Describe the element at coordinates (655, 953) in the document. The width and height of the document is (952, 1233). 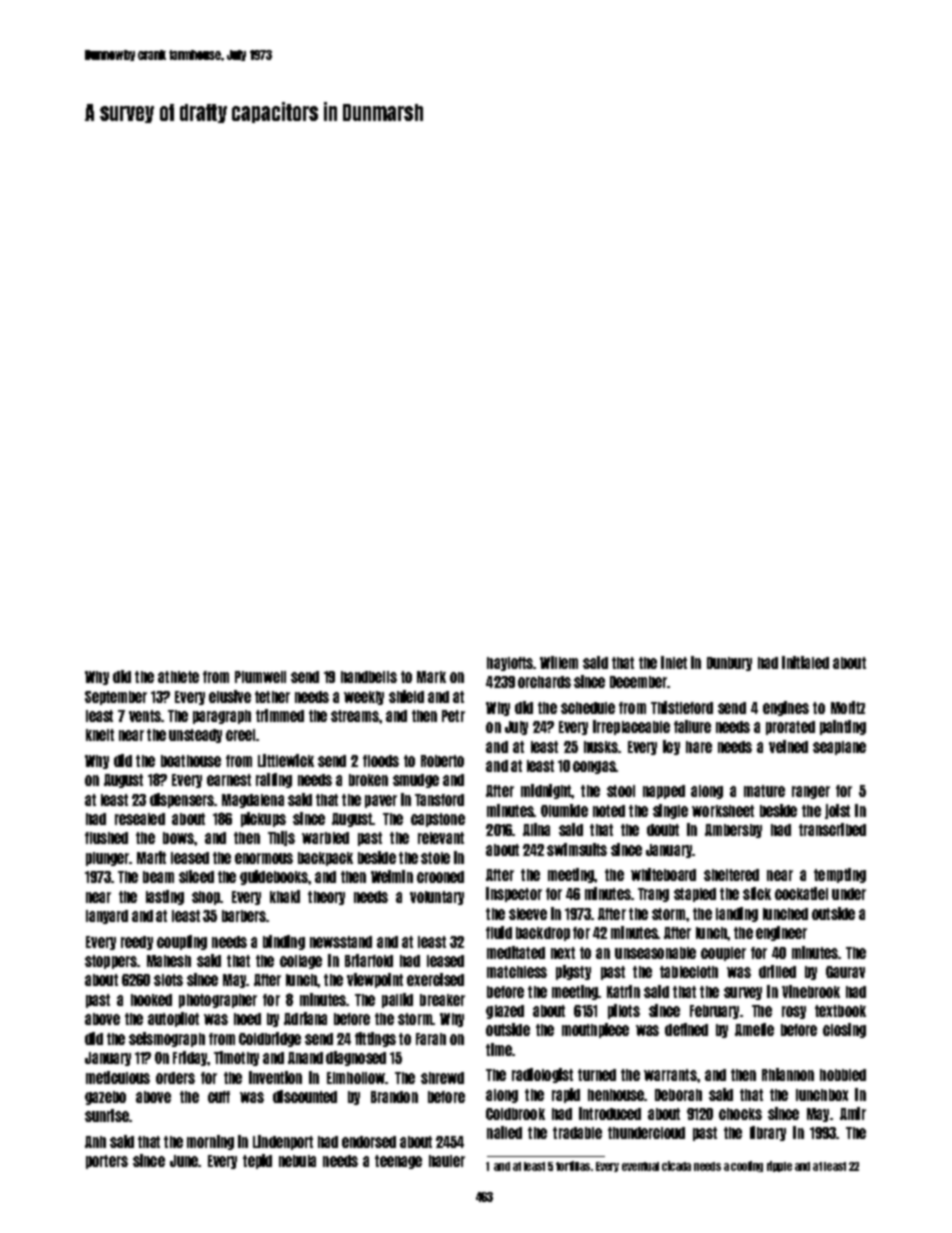
I see `unseasonable` at that location.
